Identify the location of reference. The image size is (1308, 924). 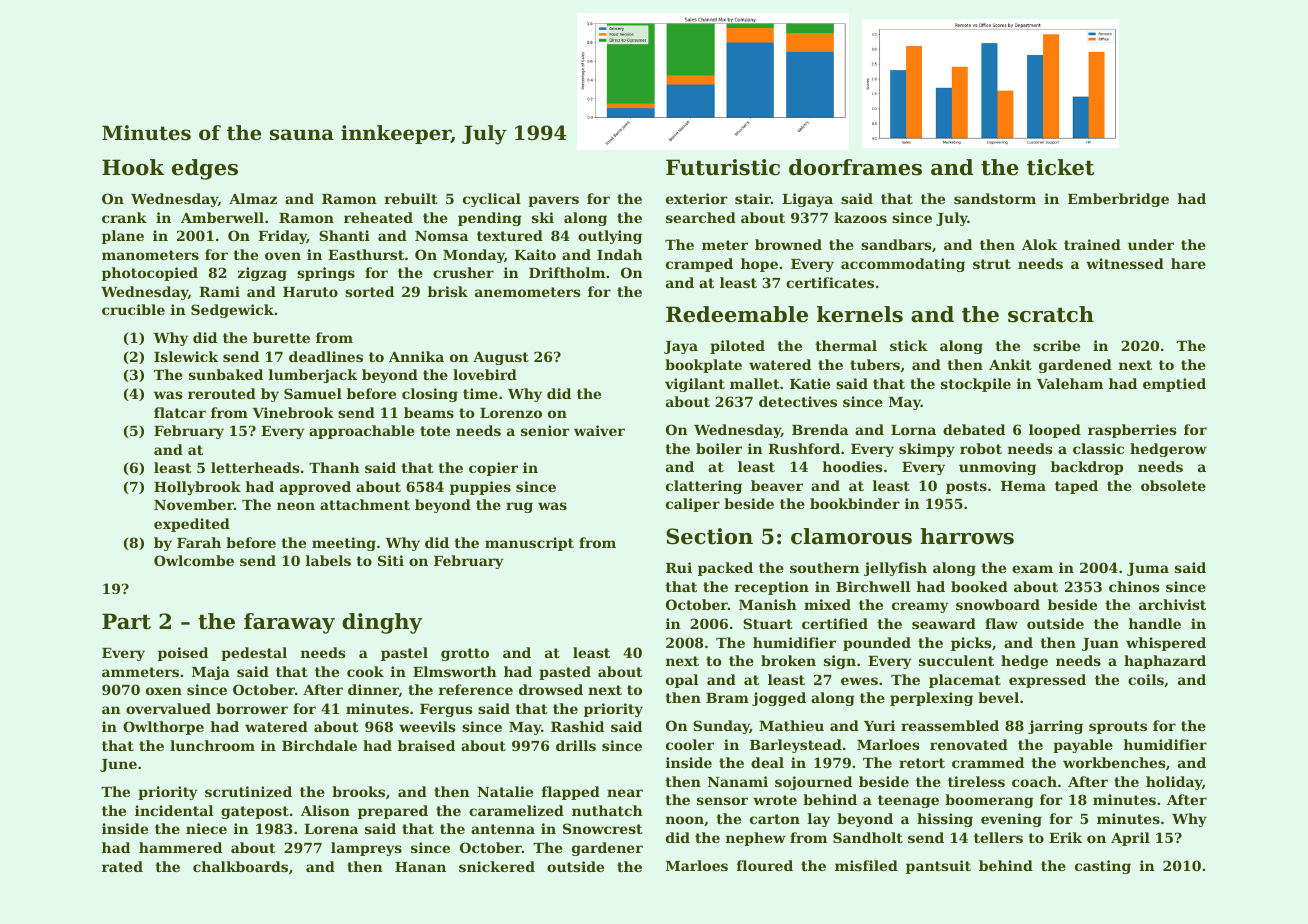
(476, 689).
